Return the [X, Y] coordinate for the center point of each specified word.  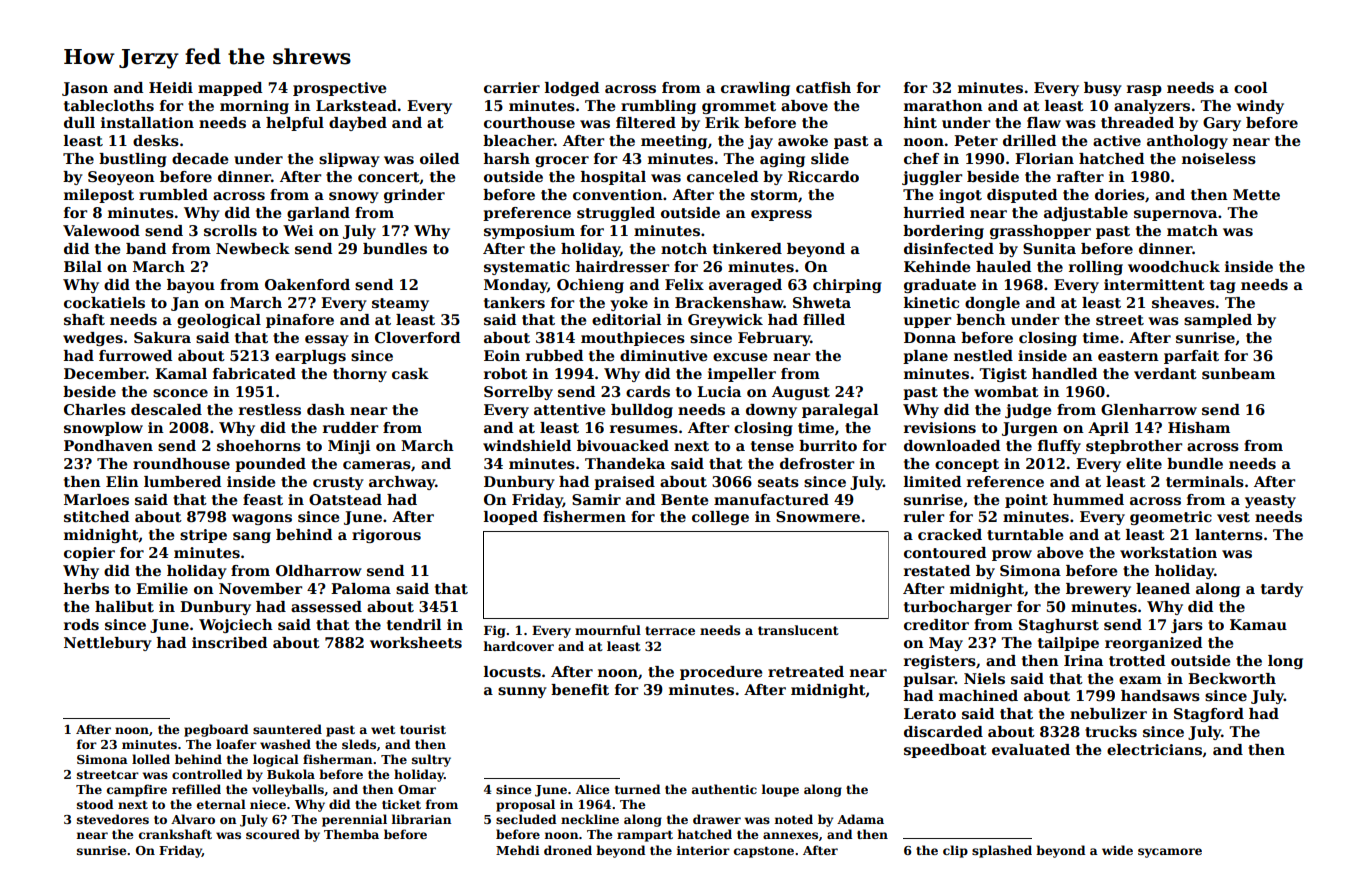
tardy [1282, 590]
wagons [262, 519]
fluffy [1059, 447]
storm [774, 195]
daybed [358, 124]
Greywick [725, 321]
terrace [670, 630]
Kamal [181, 373]
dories [1120, 195]
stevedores [113, 819]
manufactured [771, 499]
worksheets [416, 642]
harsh [507, 158]
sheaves [1183, 303]
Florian [1044, 158]
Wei [298, 230]
